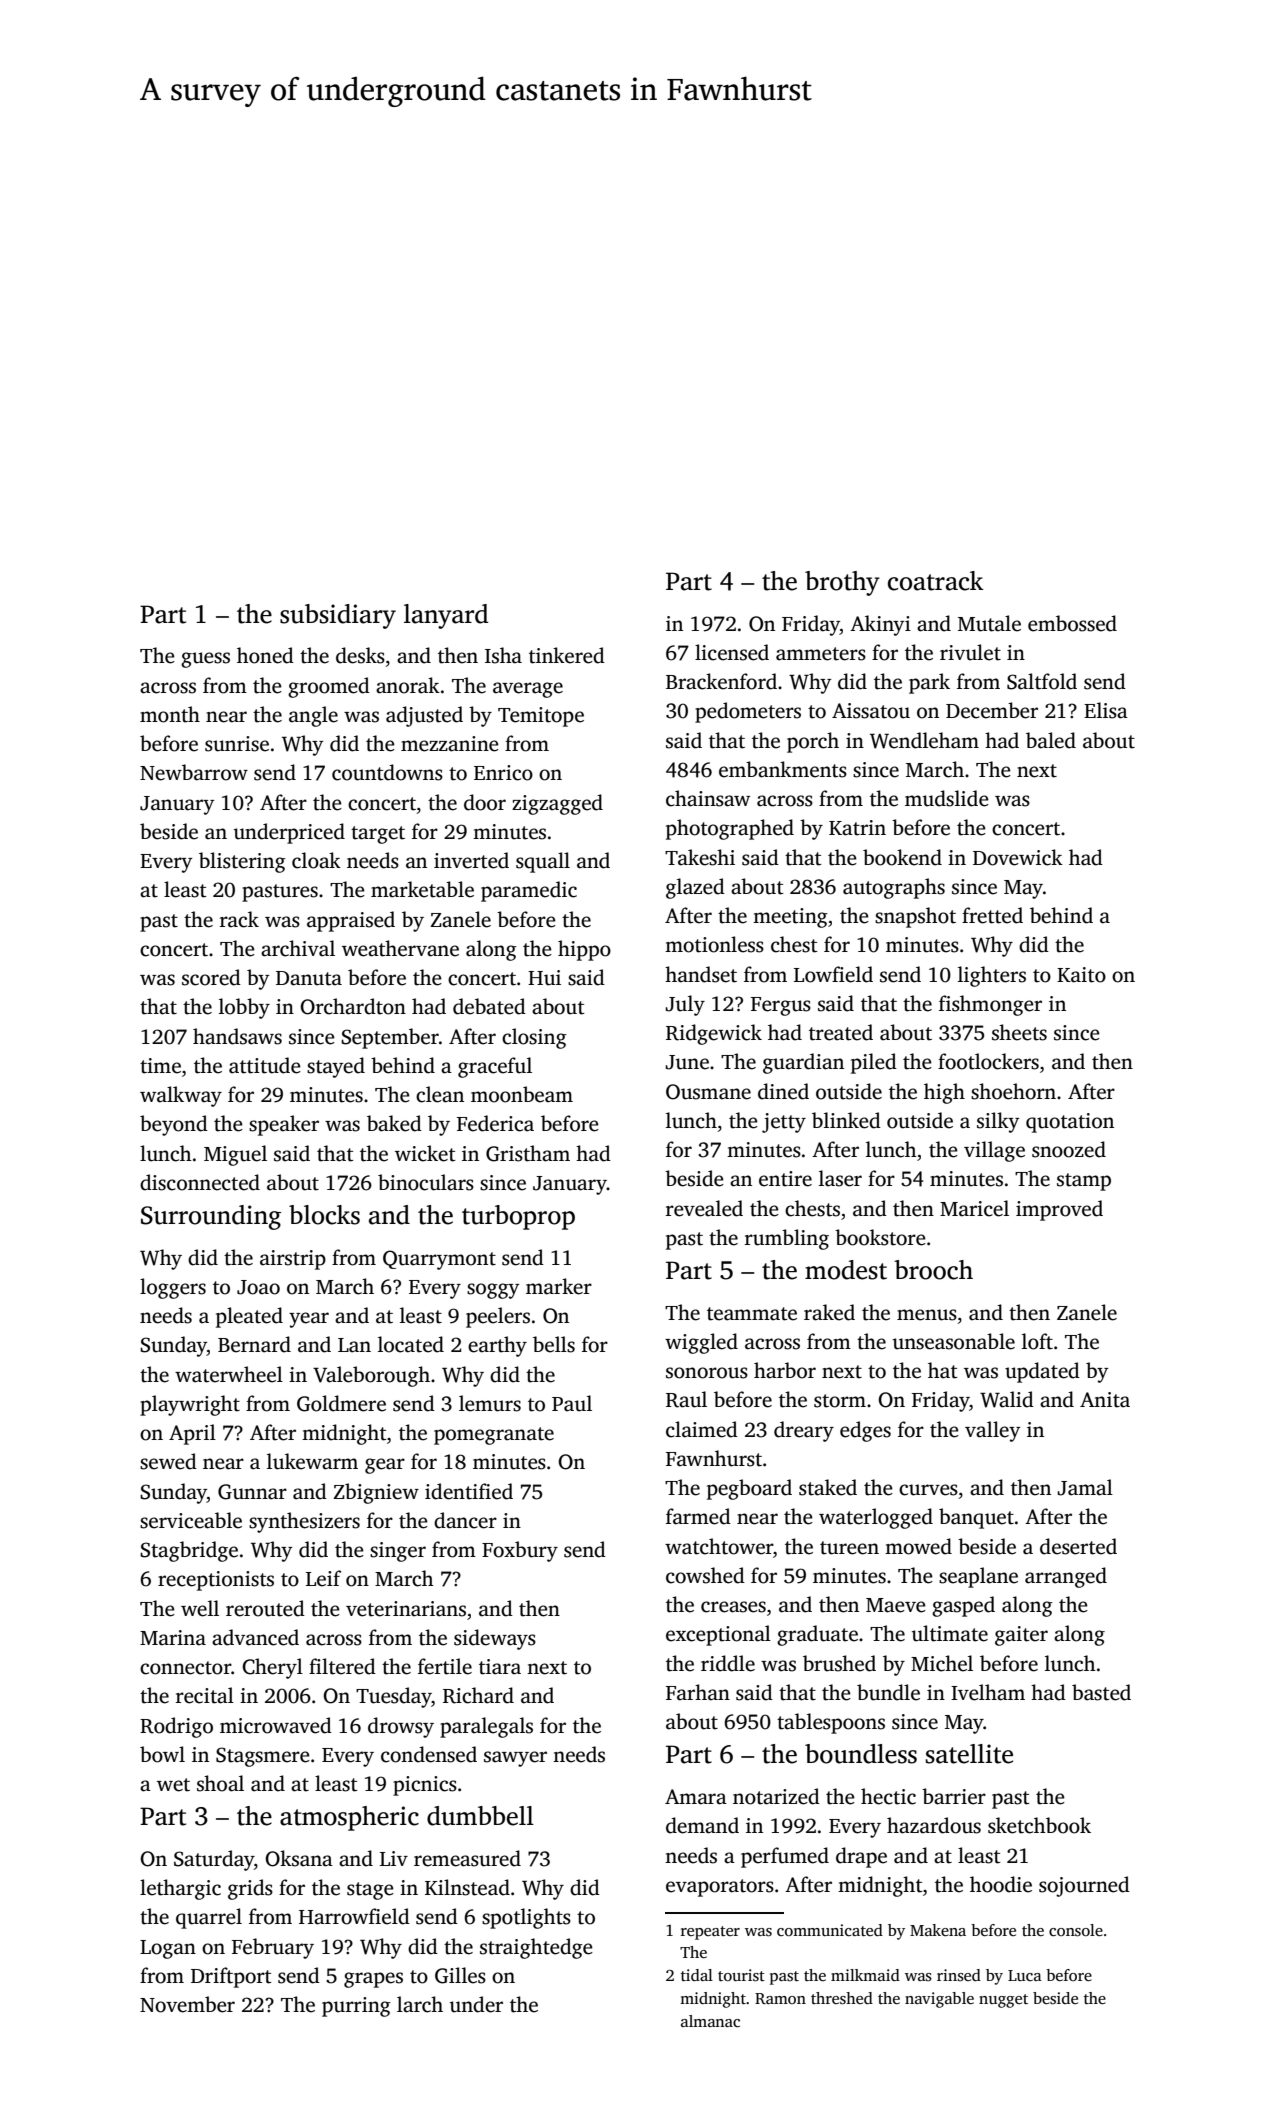 This document has width=1279, height=2106. What do you see at coordinates (695, 888) in the document?
I see `glazed` at bounding box center [695, 888].
